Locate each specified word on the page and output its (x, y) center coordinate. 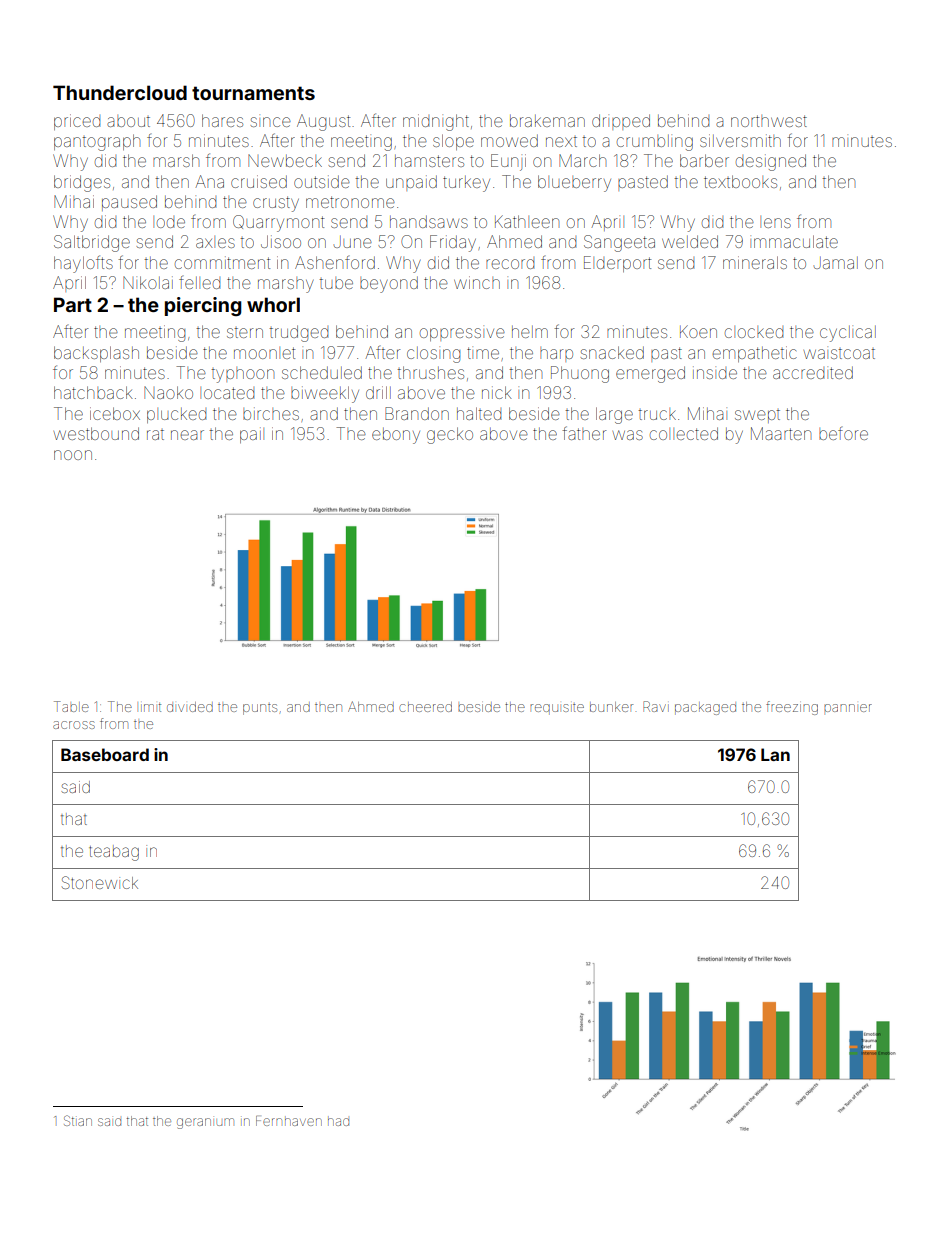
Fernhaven (289, 1121)
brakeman (547, 121)
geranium (205, 1123)
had (338, 1122)
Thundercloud (120, 92)
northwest (769, 121)
